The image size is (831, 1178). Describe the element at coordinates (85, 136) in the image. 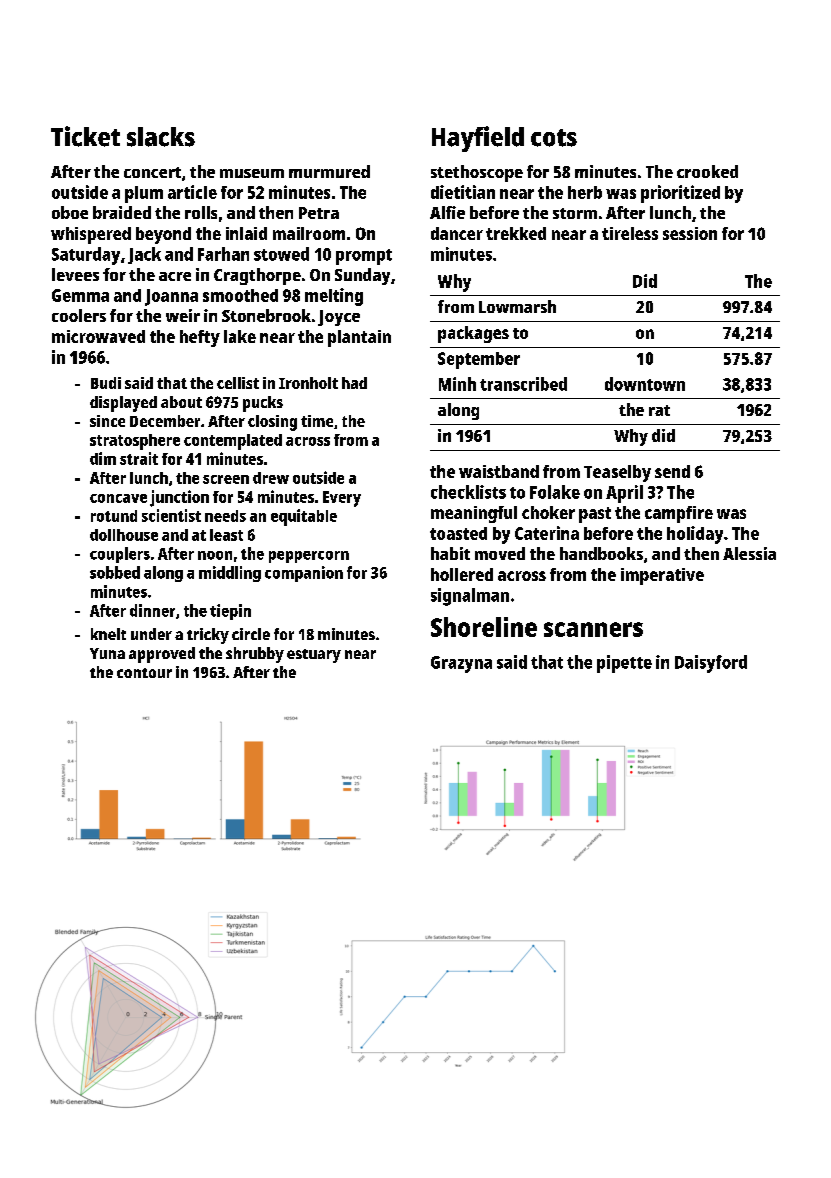

I see `Ticket` at that location.
